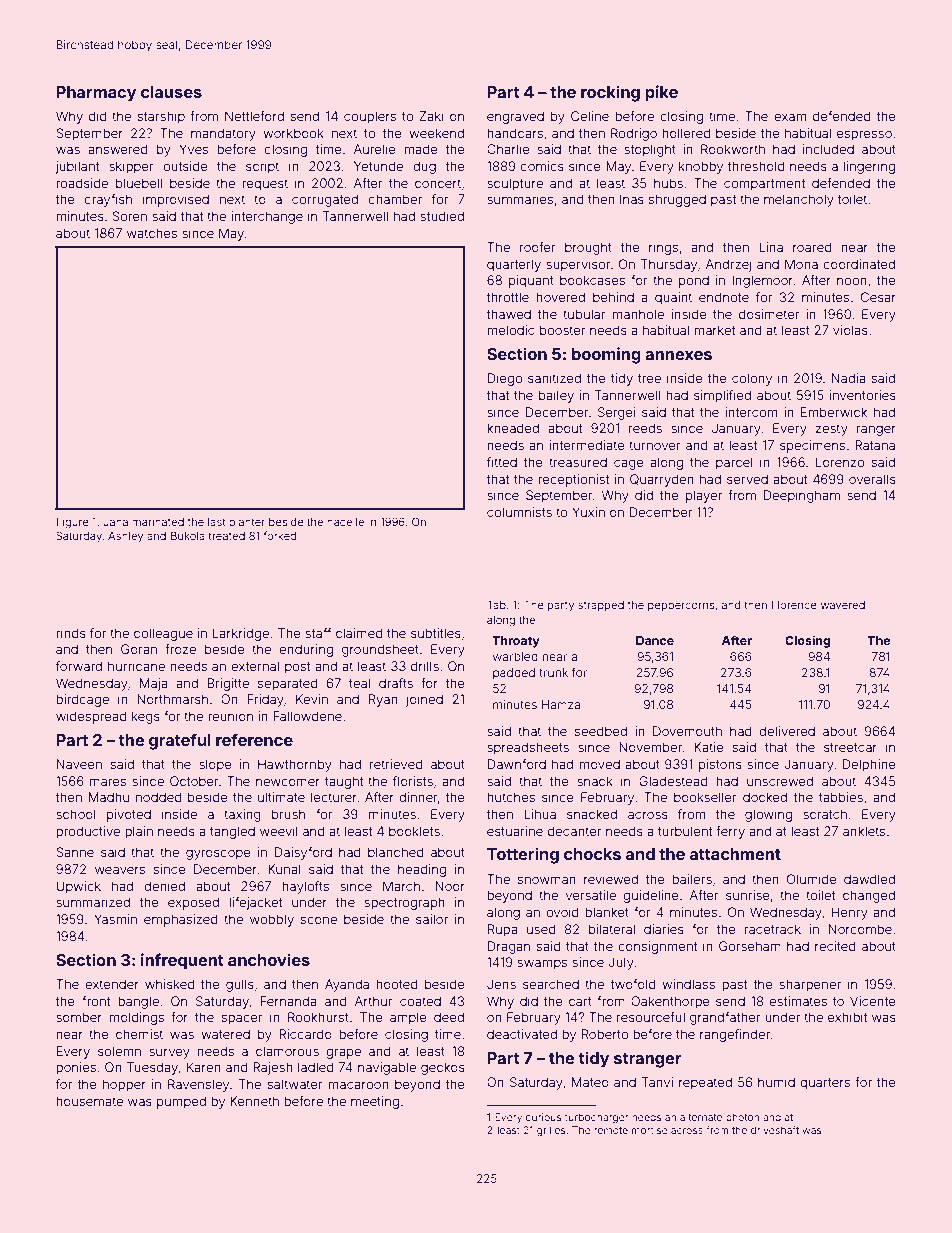  I want to click on lingering, so click(869, 167).
